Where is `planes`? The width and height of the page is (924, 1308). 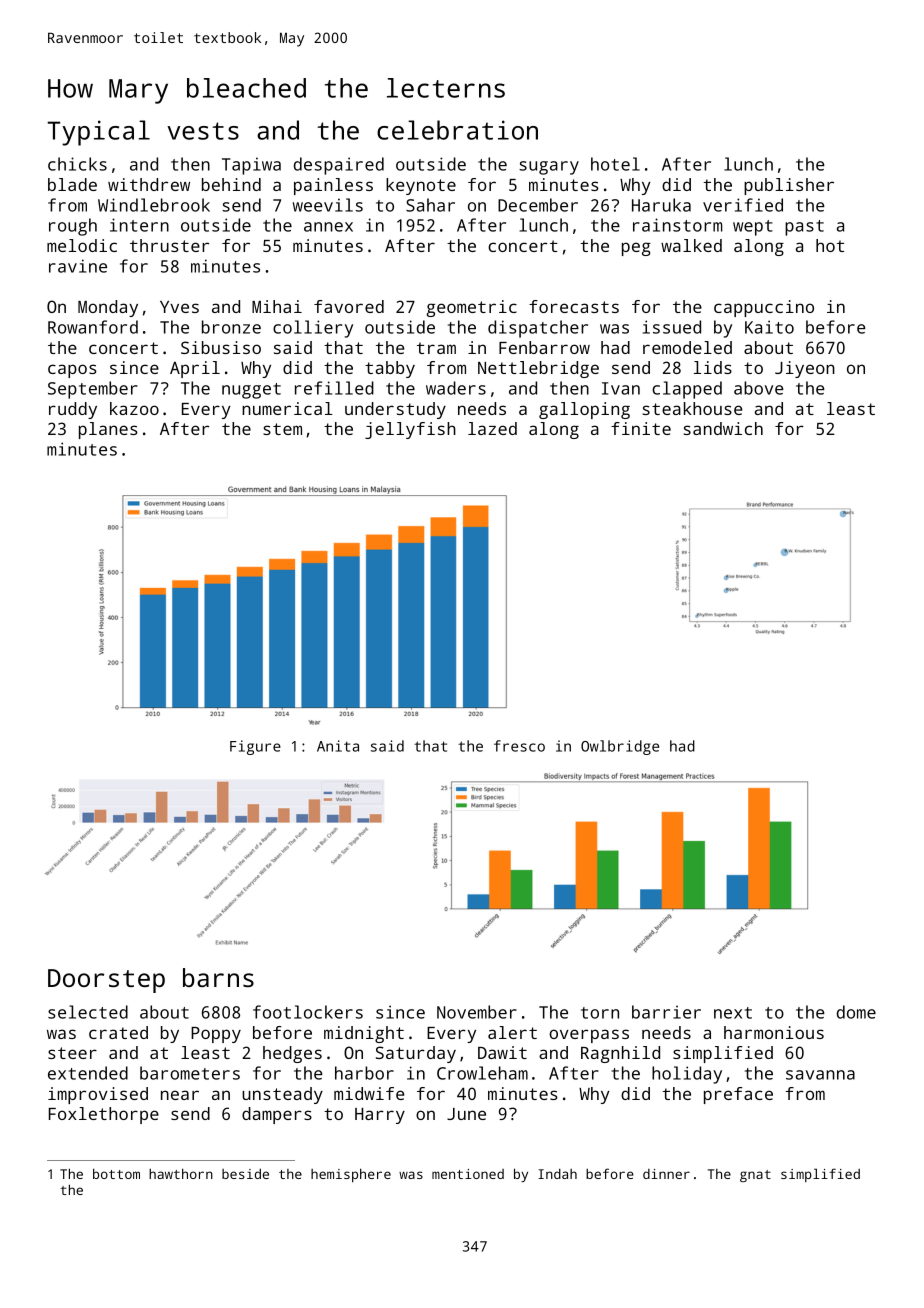
planes is located at coordinates (108, 430).
